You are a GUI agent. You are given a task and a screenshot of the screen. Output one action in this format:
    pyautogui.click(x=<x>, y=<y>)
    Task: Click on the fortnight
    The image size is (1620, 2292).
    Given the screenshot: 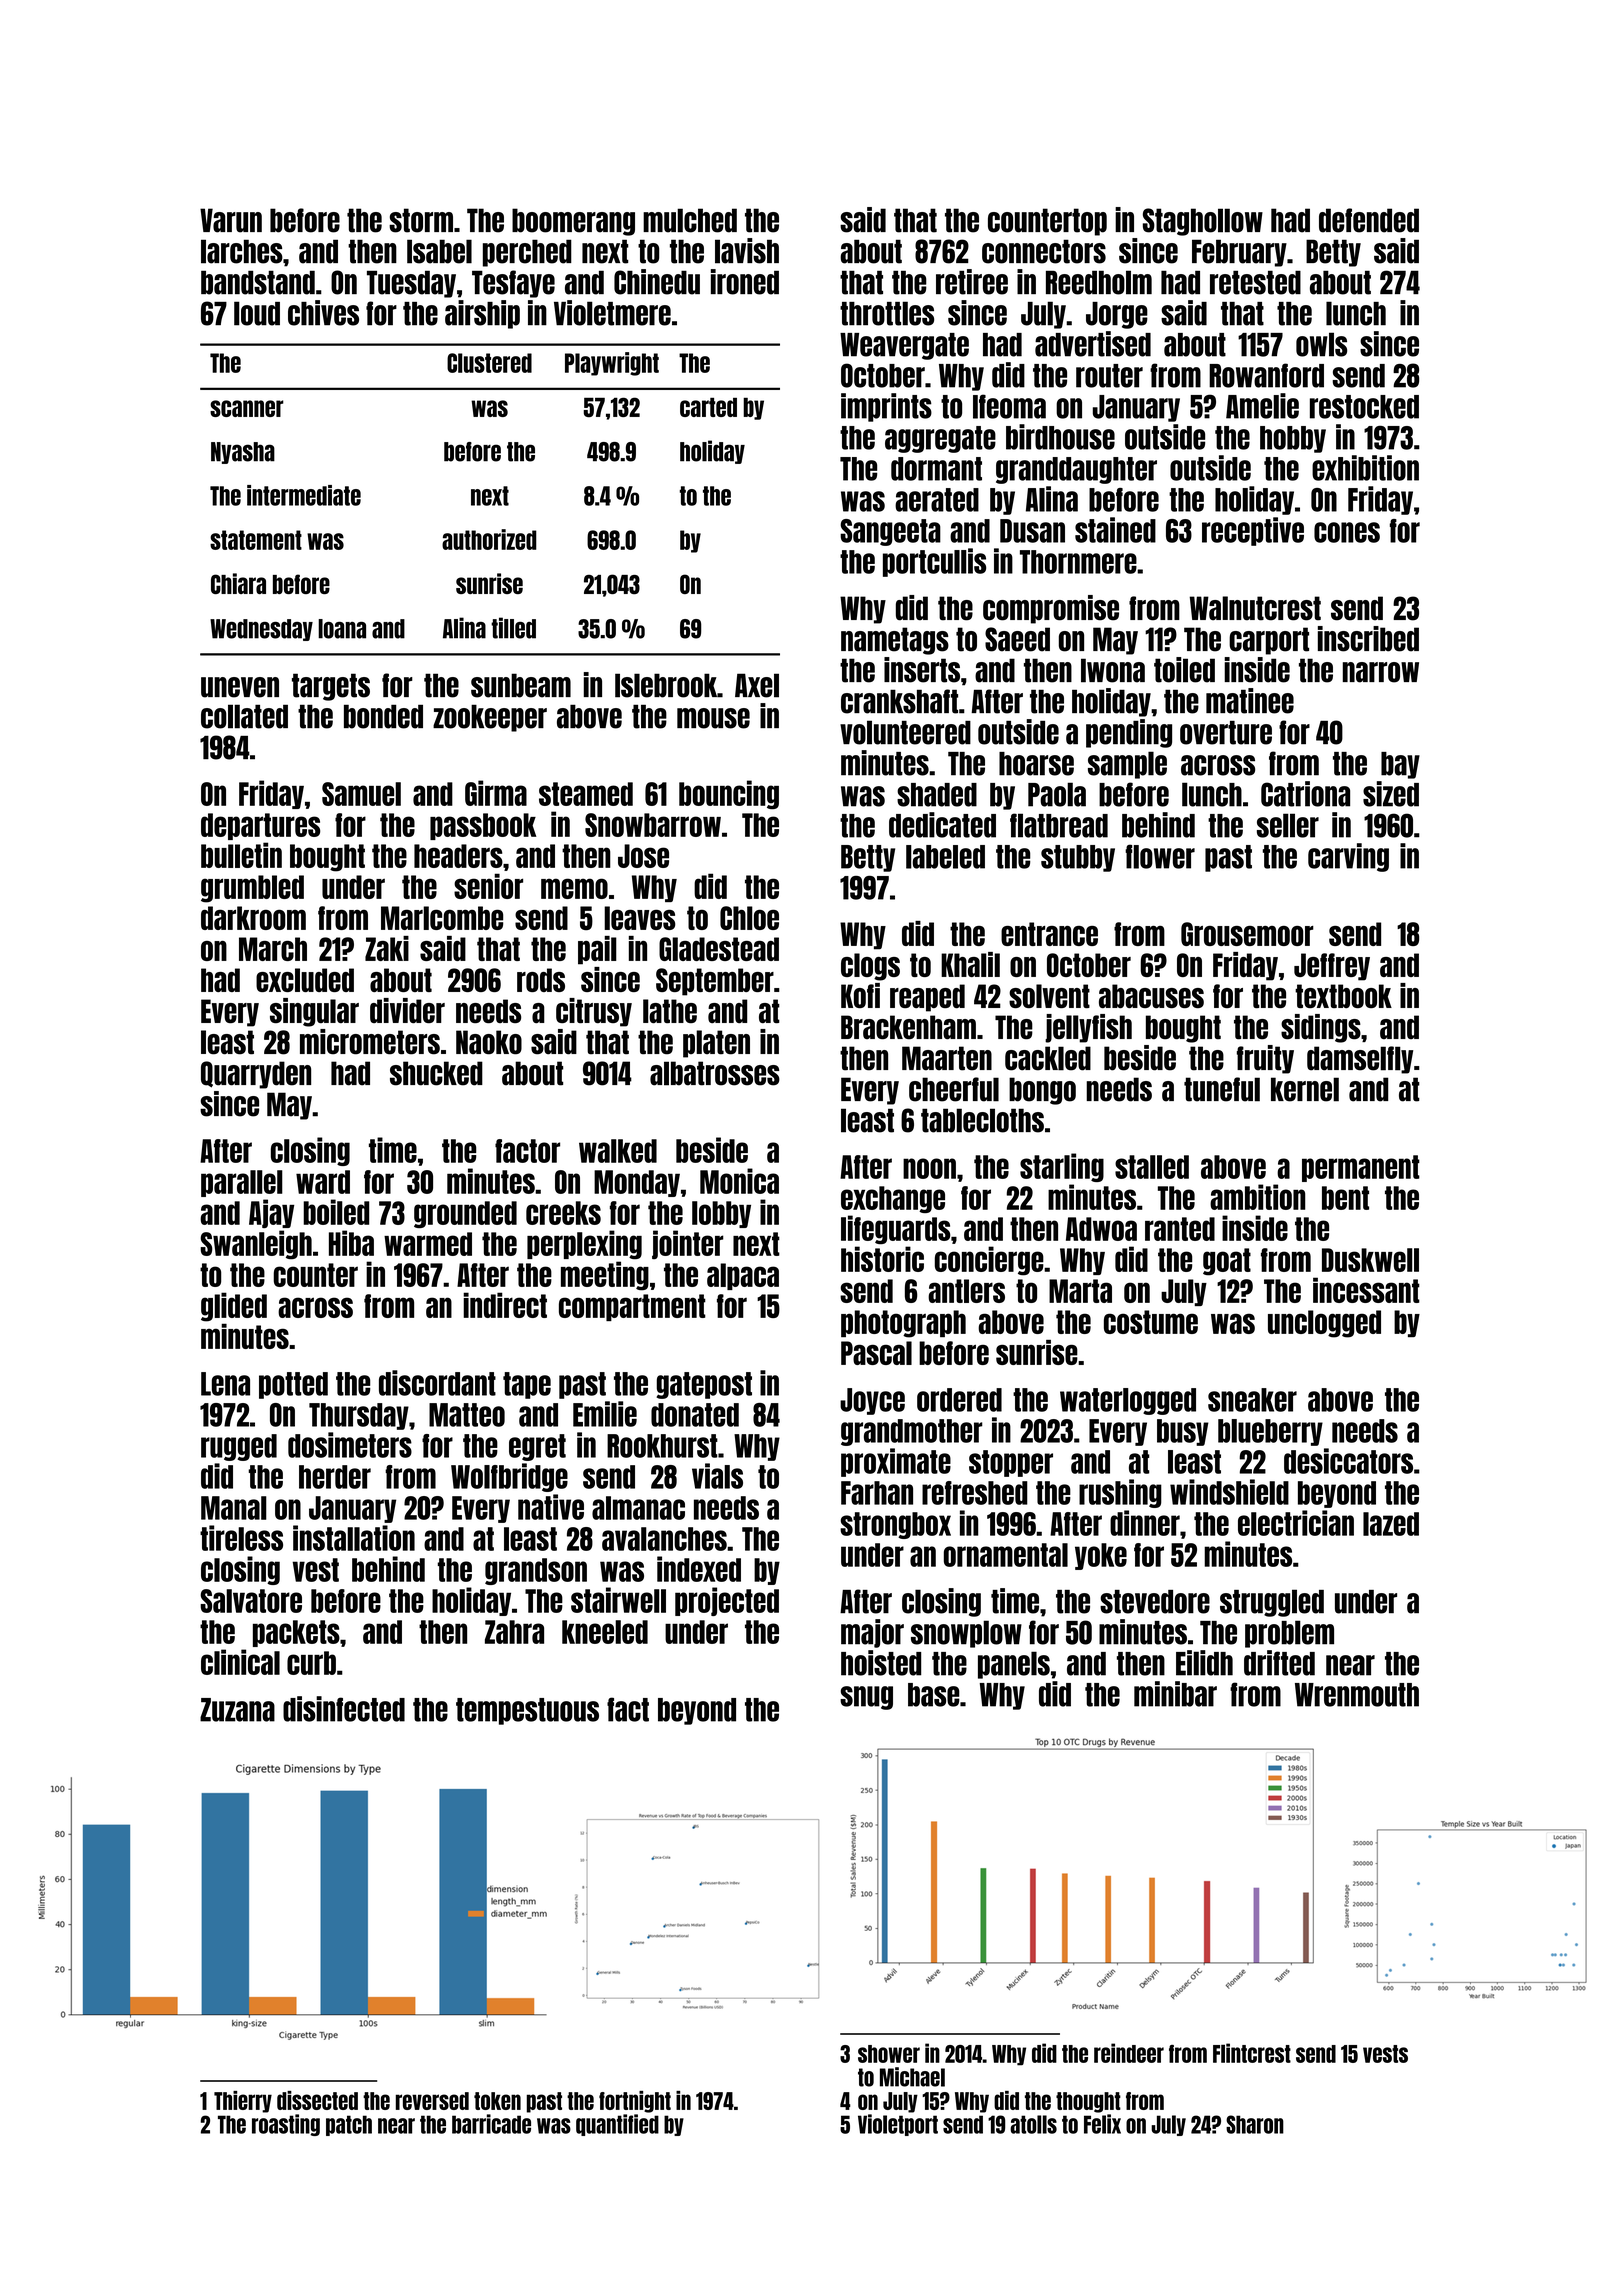 What is the action you would take?
    pyautogui.click(x=635, y=2102)
